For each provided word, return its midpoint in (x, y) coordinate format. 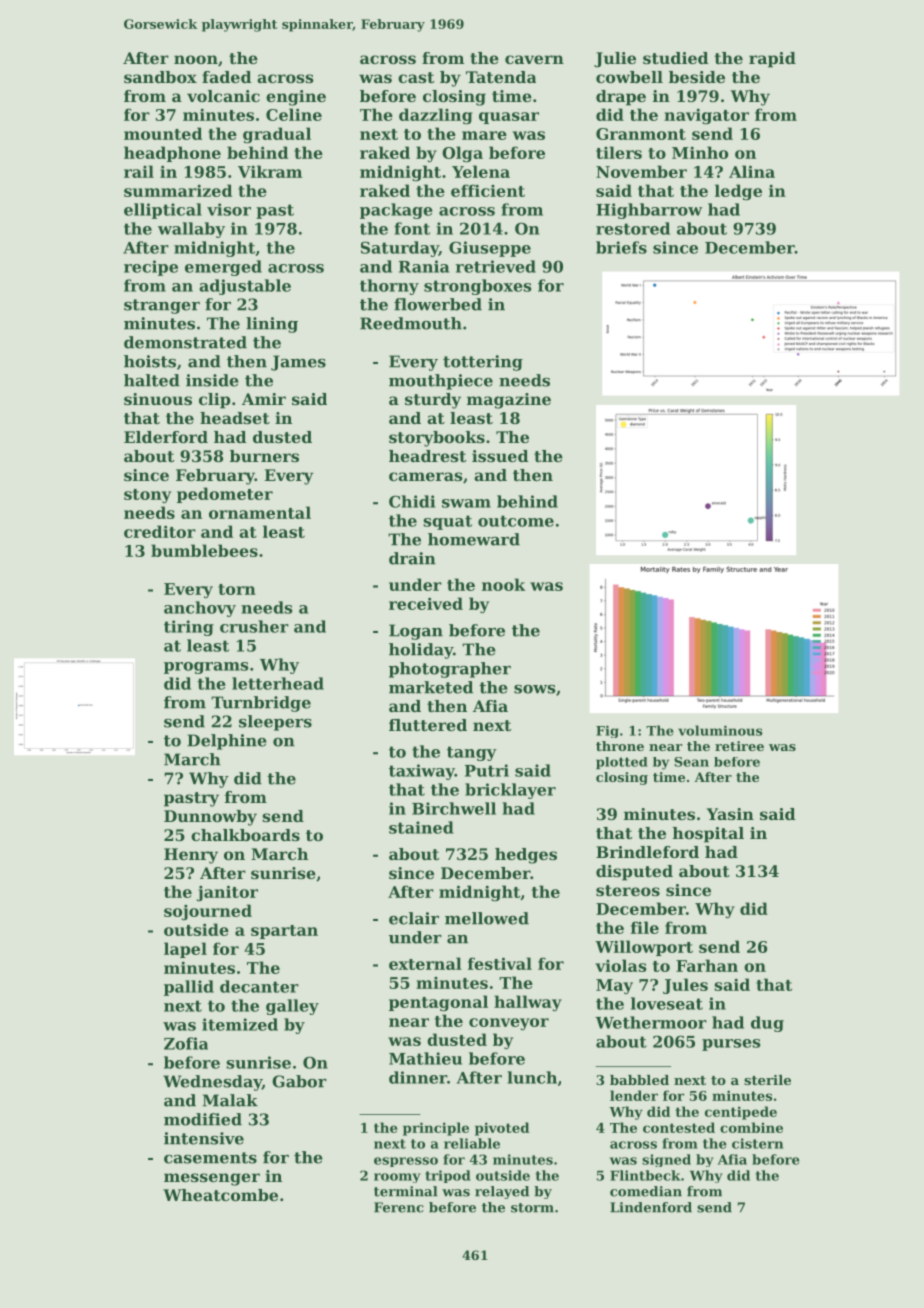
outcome (516, 521)
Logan (416, 632)
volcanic (223, 96)
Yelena (481, 171)
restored (633, 228)
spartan (284, 932)
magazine (509, 401)
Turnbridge (261, 704)
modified (203, 1119)
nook (503, 584)
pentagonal (438, 1003)
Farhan (707, 965)
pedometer (225, 495)
